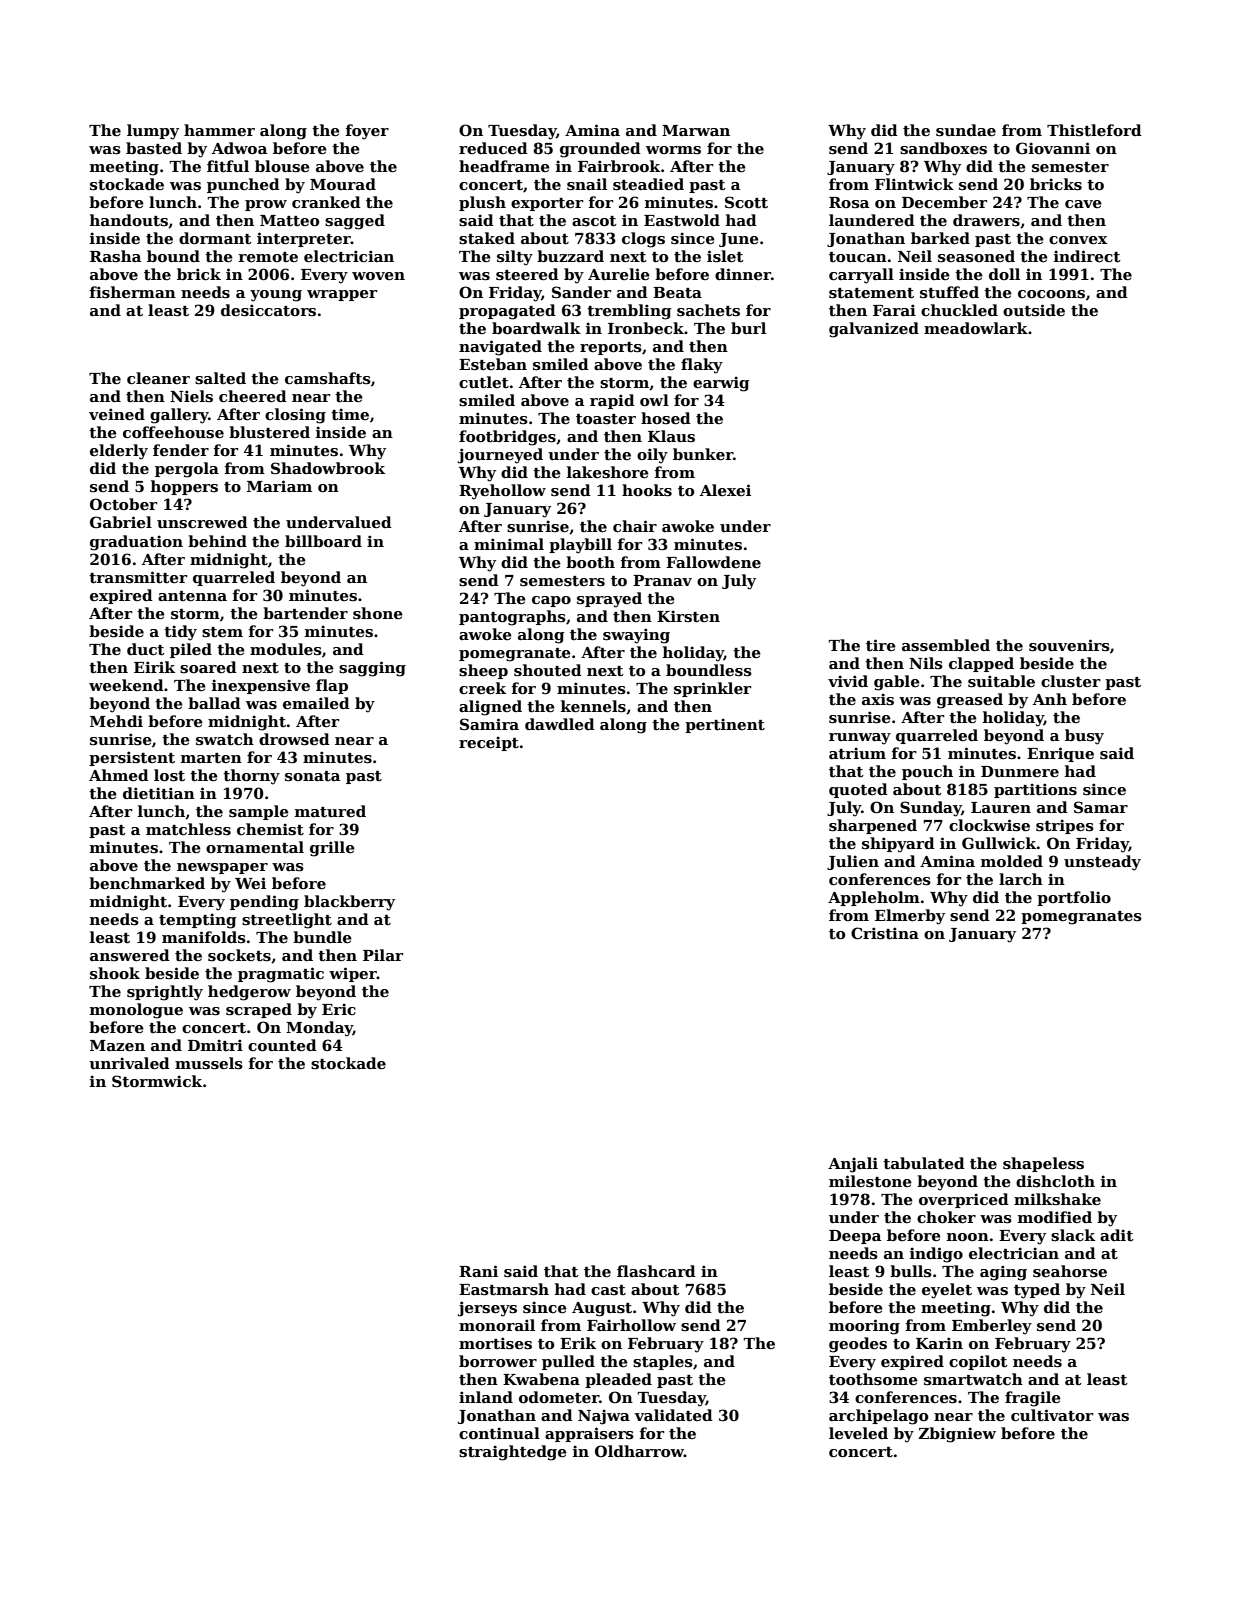 This page has width=1236, height=1599. Describe the element at coordinates (126, 685) in the page. I see `weekend` at that location.
